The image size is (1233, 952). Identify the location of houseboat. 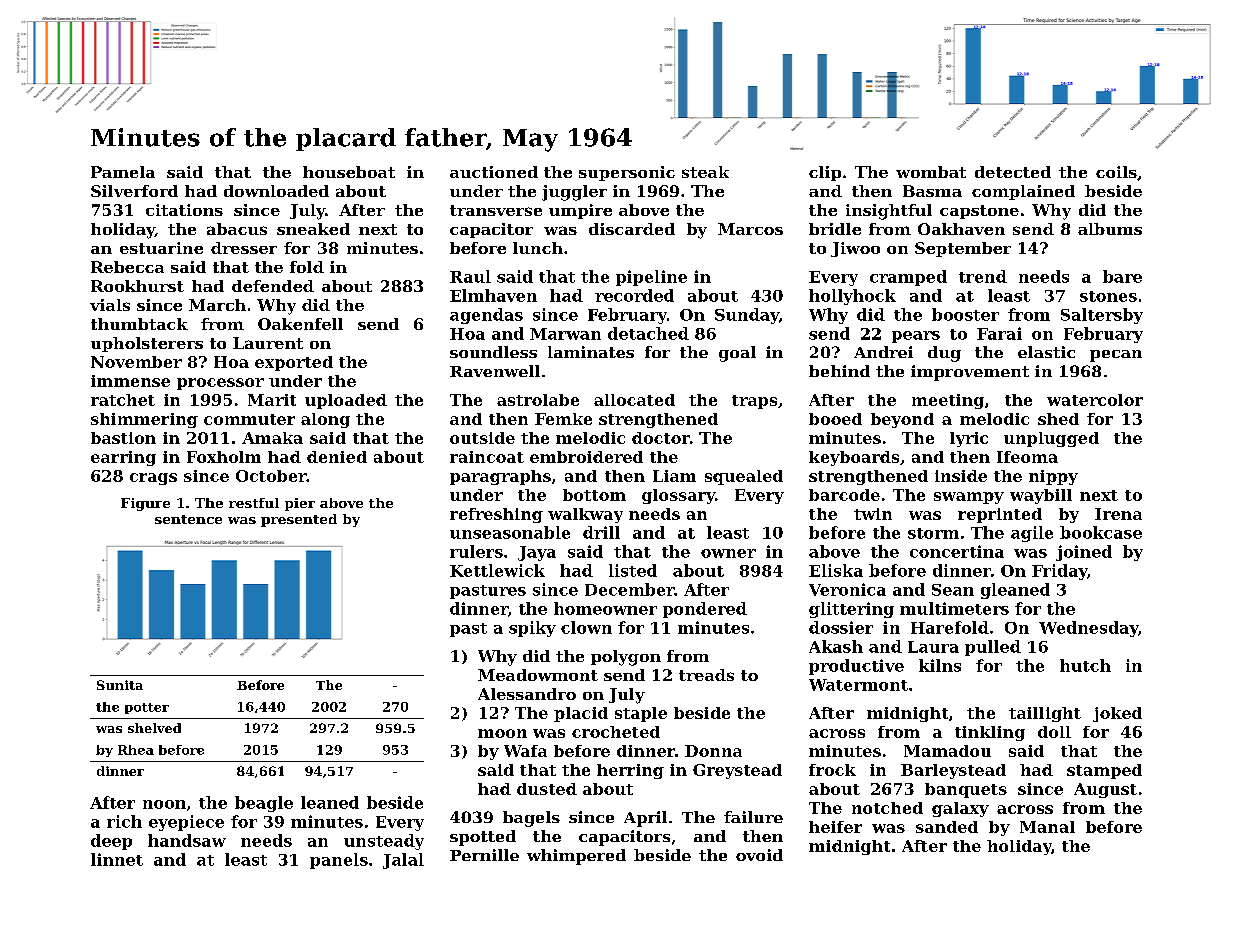
(349, 172).
